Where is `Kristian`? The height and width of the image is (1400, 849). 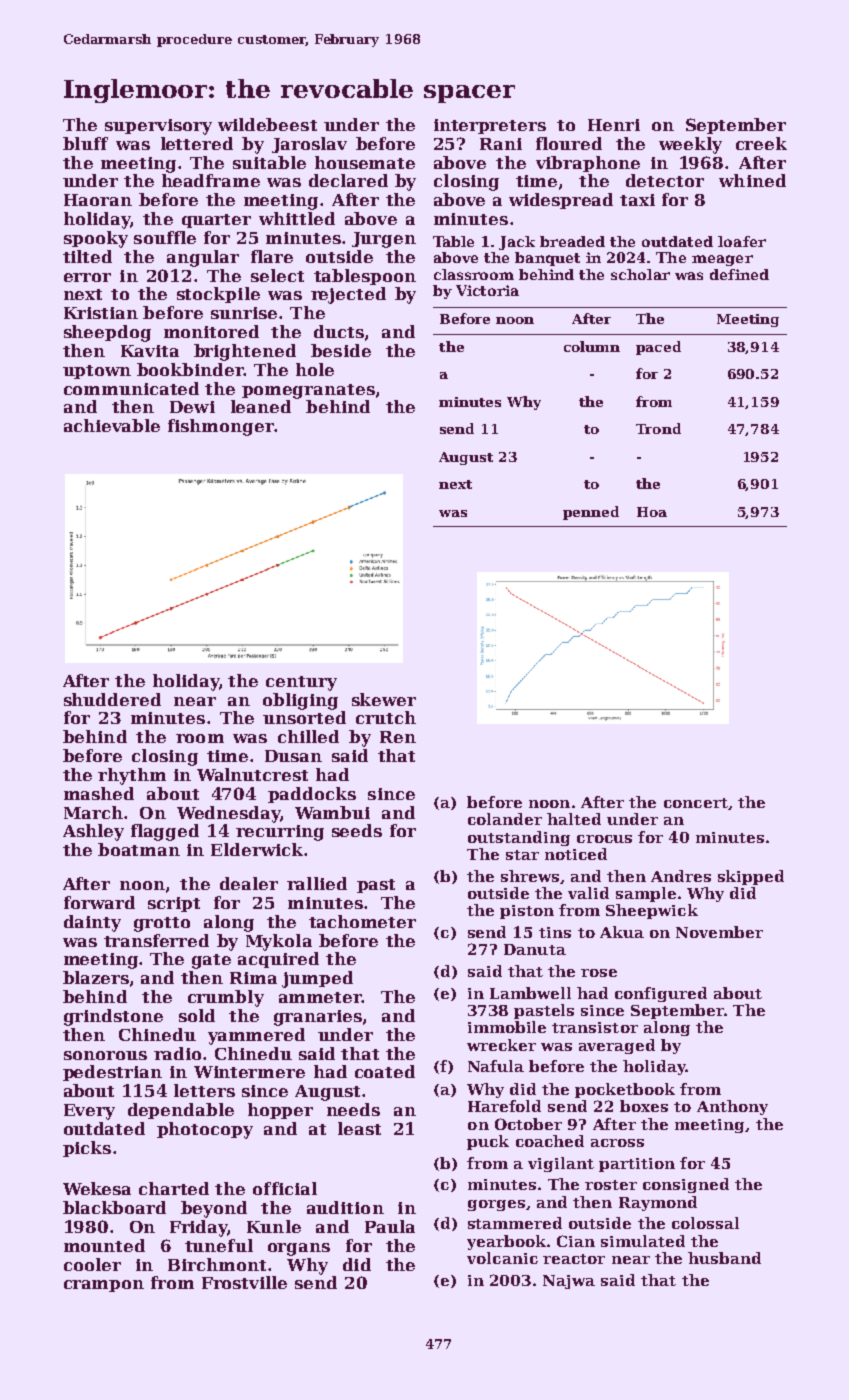 Kristian is located at coordinates (101, 313).
